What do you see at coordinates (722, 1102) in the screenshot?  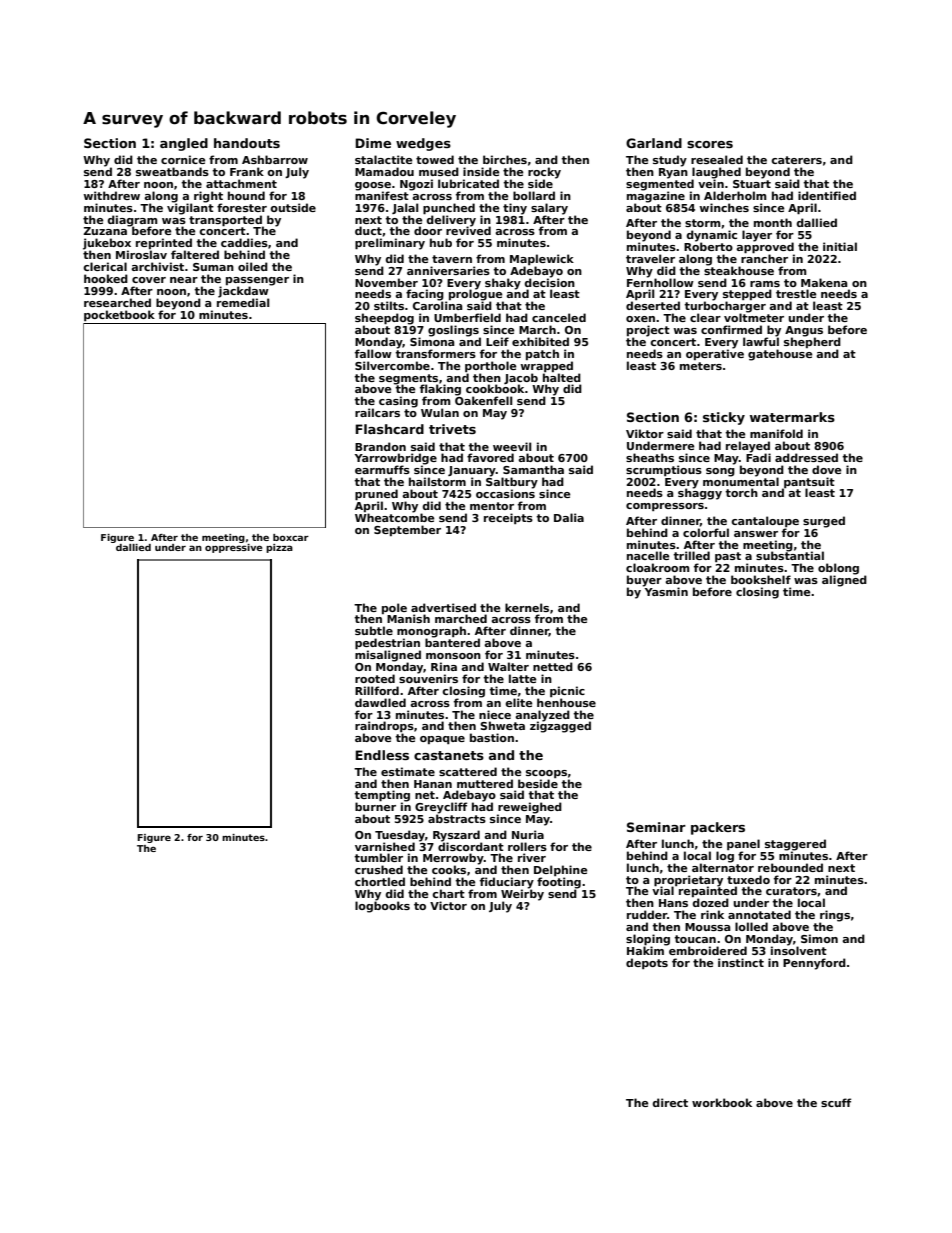 I see `workbook` at bounding box center [722, 1102].
